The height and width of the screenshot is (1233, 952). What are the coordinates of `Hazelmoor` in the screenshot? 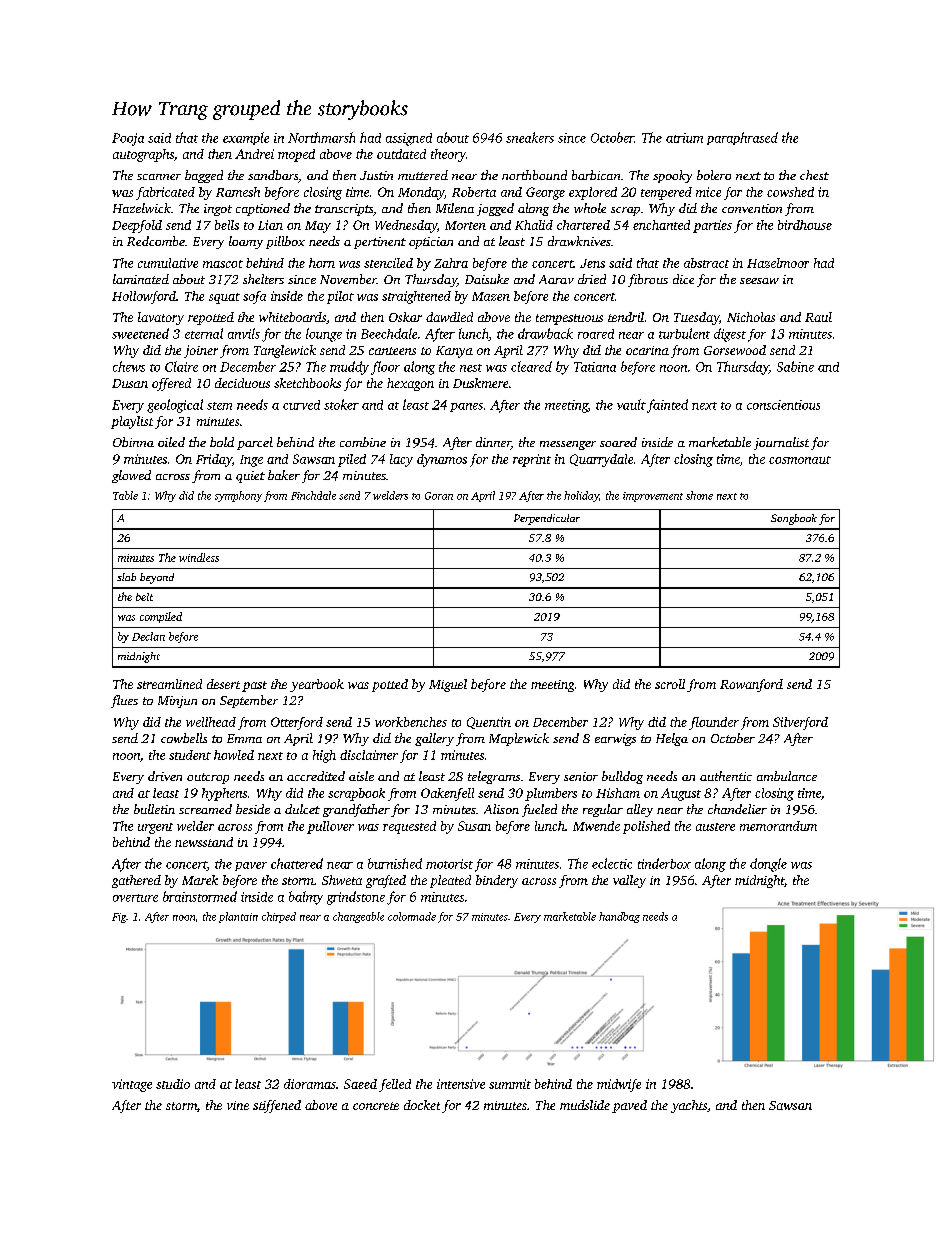 It's located at (778, 263).
